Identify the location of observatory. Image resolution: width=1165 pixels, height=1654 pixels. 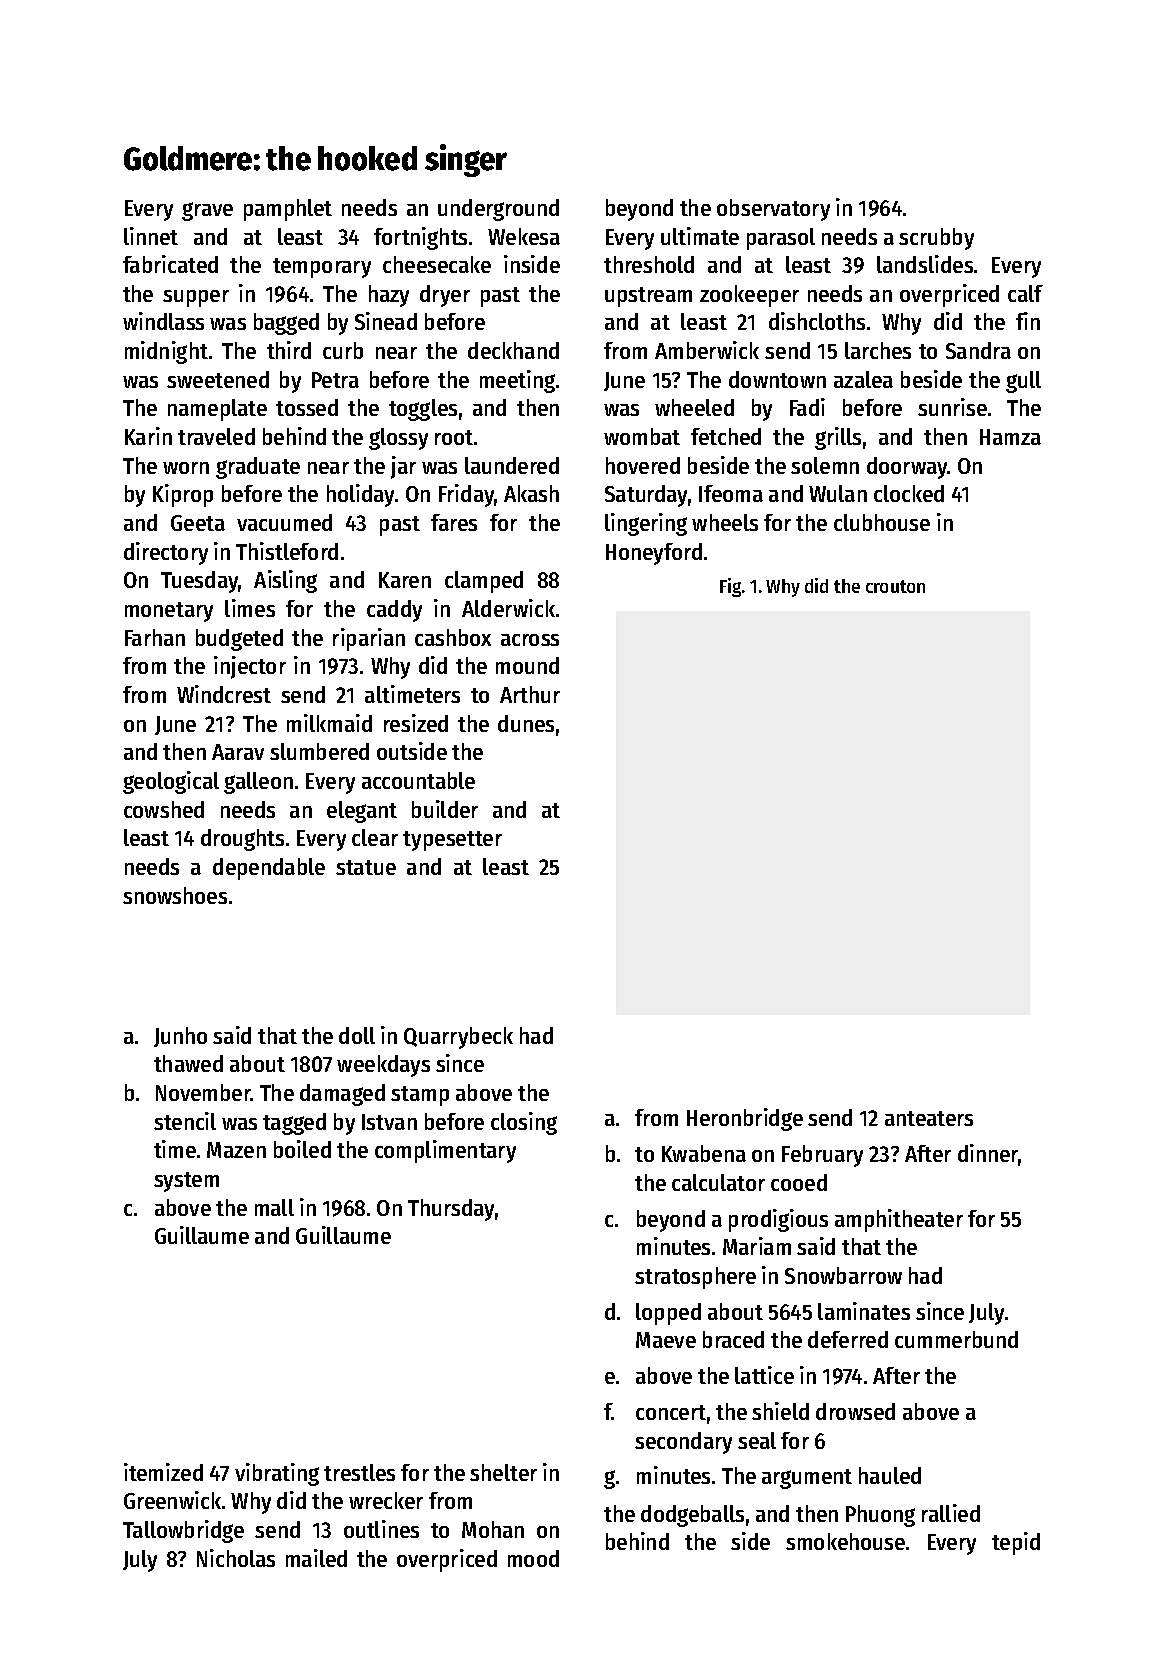
(773, 210).
